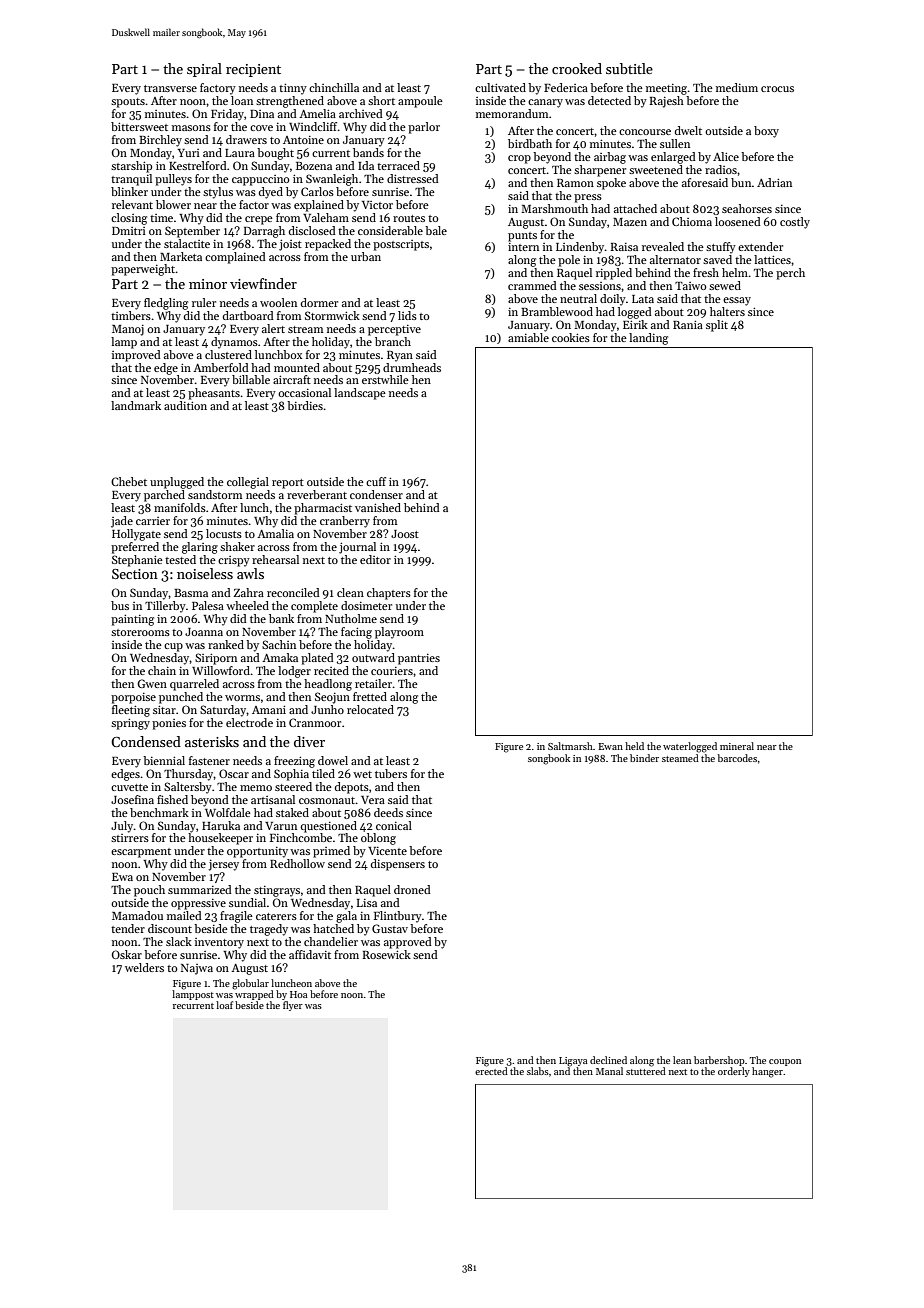 The width and height of the image is (924, 1308). I want to click on viewfinder, so click(263, 283).
